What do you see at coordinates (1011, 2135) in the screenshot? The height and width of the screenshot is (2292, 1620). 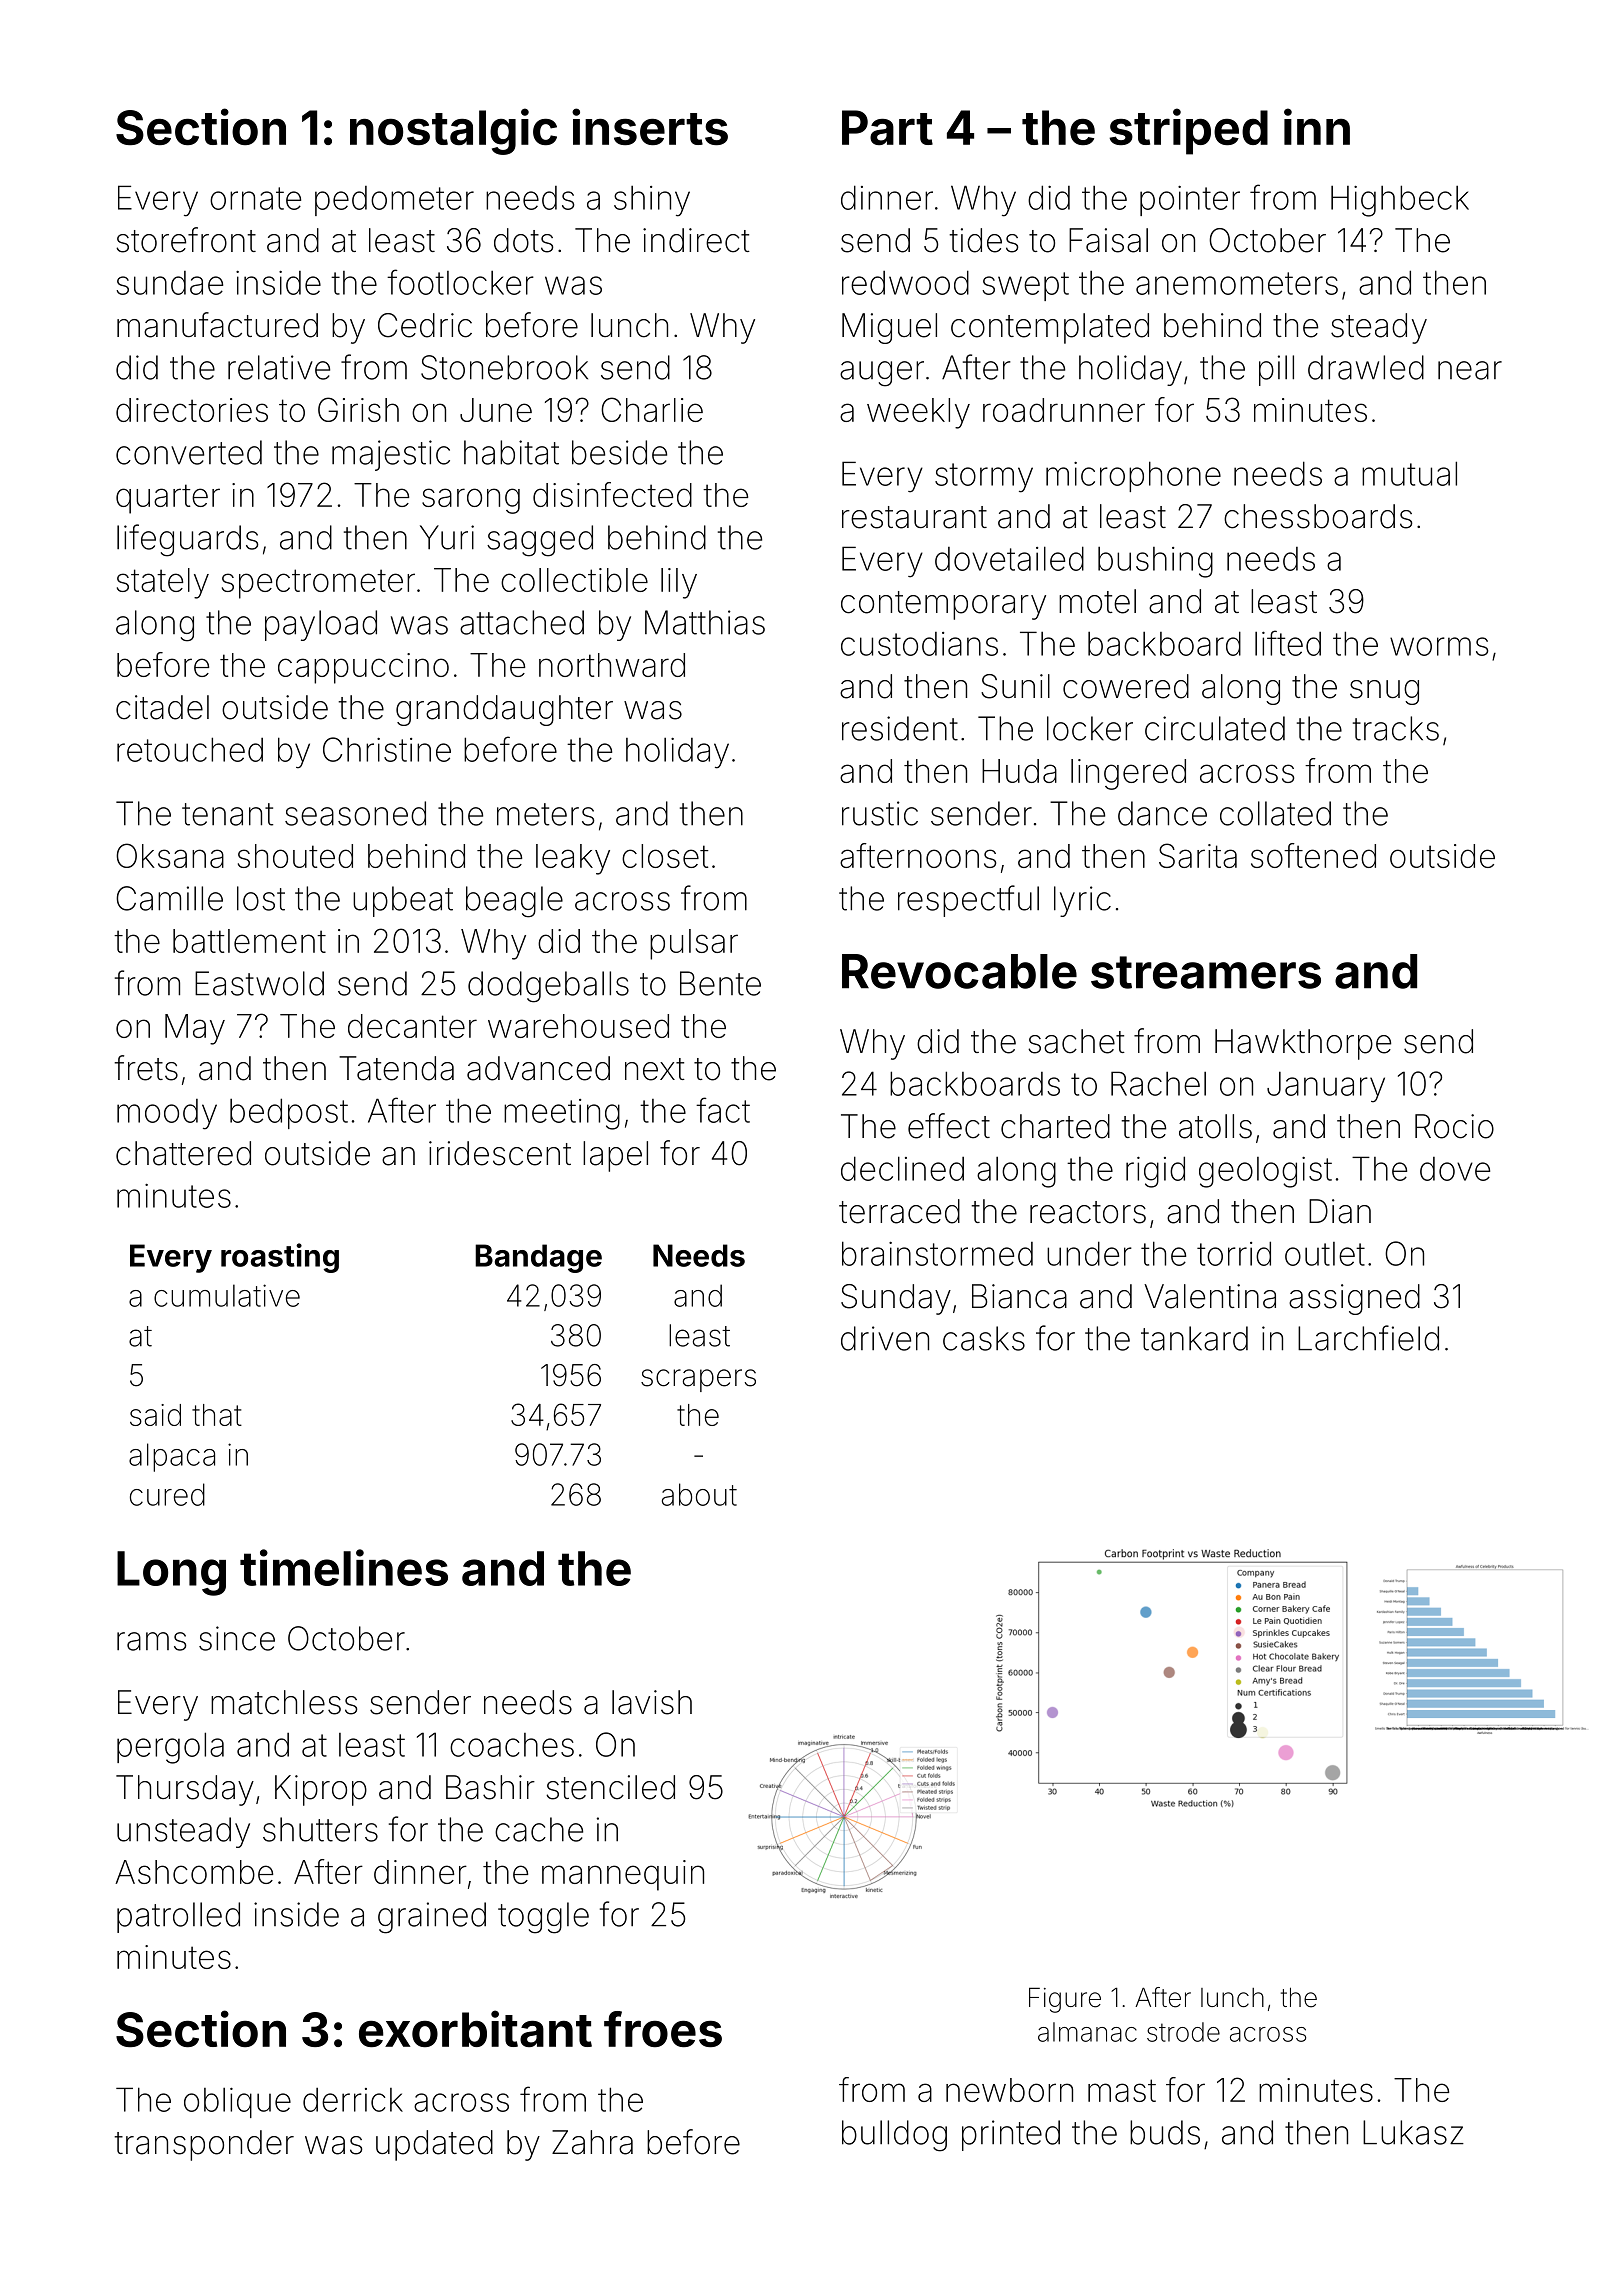 I see `printed` at bounding box center [1011, 2135].
